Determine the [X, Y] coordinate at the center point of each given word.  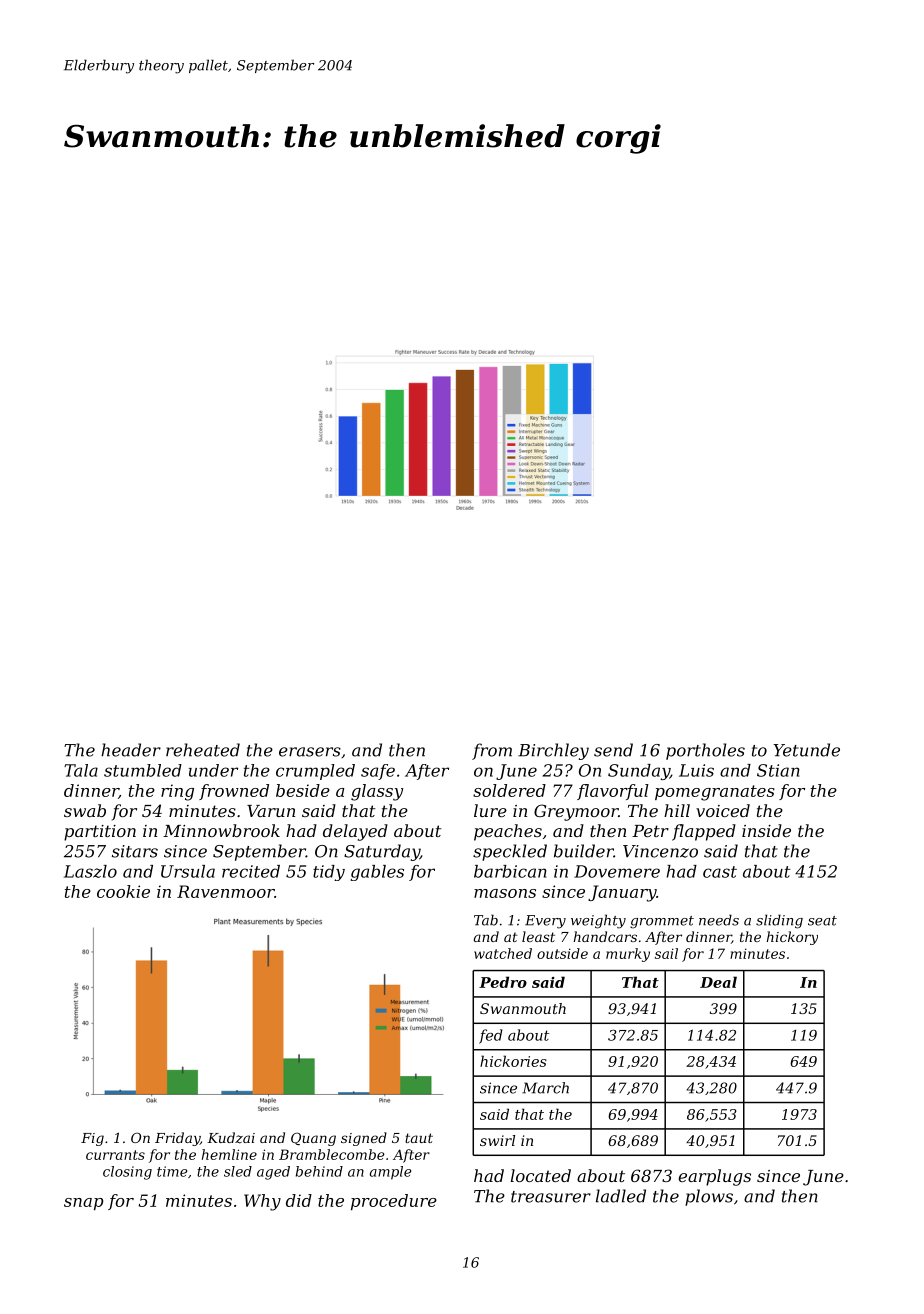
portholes [705, 751]
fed [491, 1036]
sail [666, 953]
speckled [510, 852]
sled [238, 1171]
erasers [310, 752]
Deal [718, 982]
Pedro [503, 982]
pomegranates [715, 793]
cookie [123, 891]
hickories [513, 1061]
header [131, 750]
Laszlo [90, 871]
